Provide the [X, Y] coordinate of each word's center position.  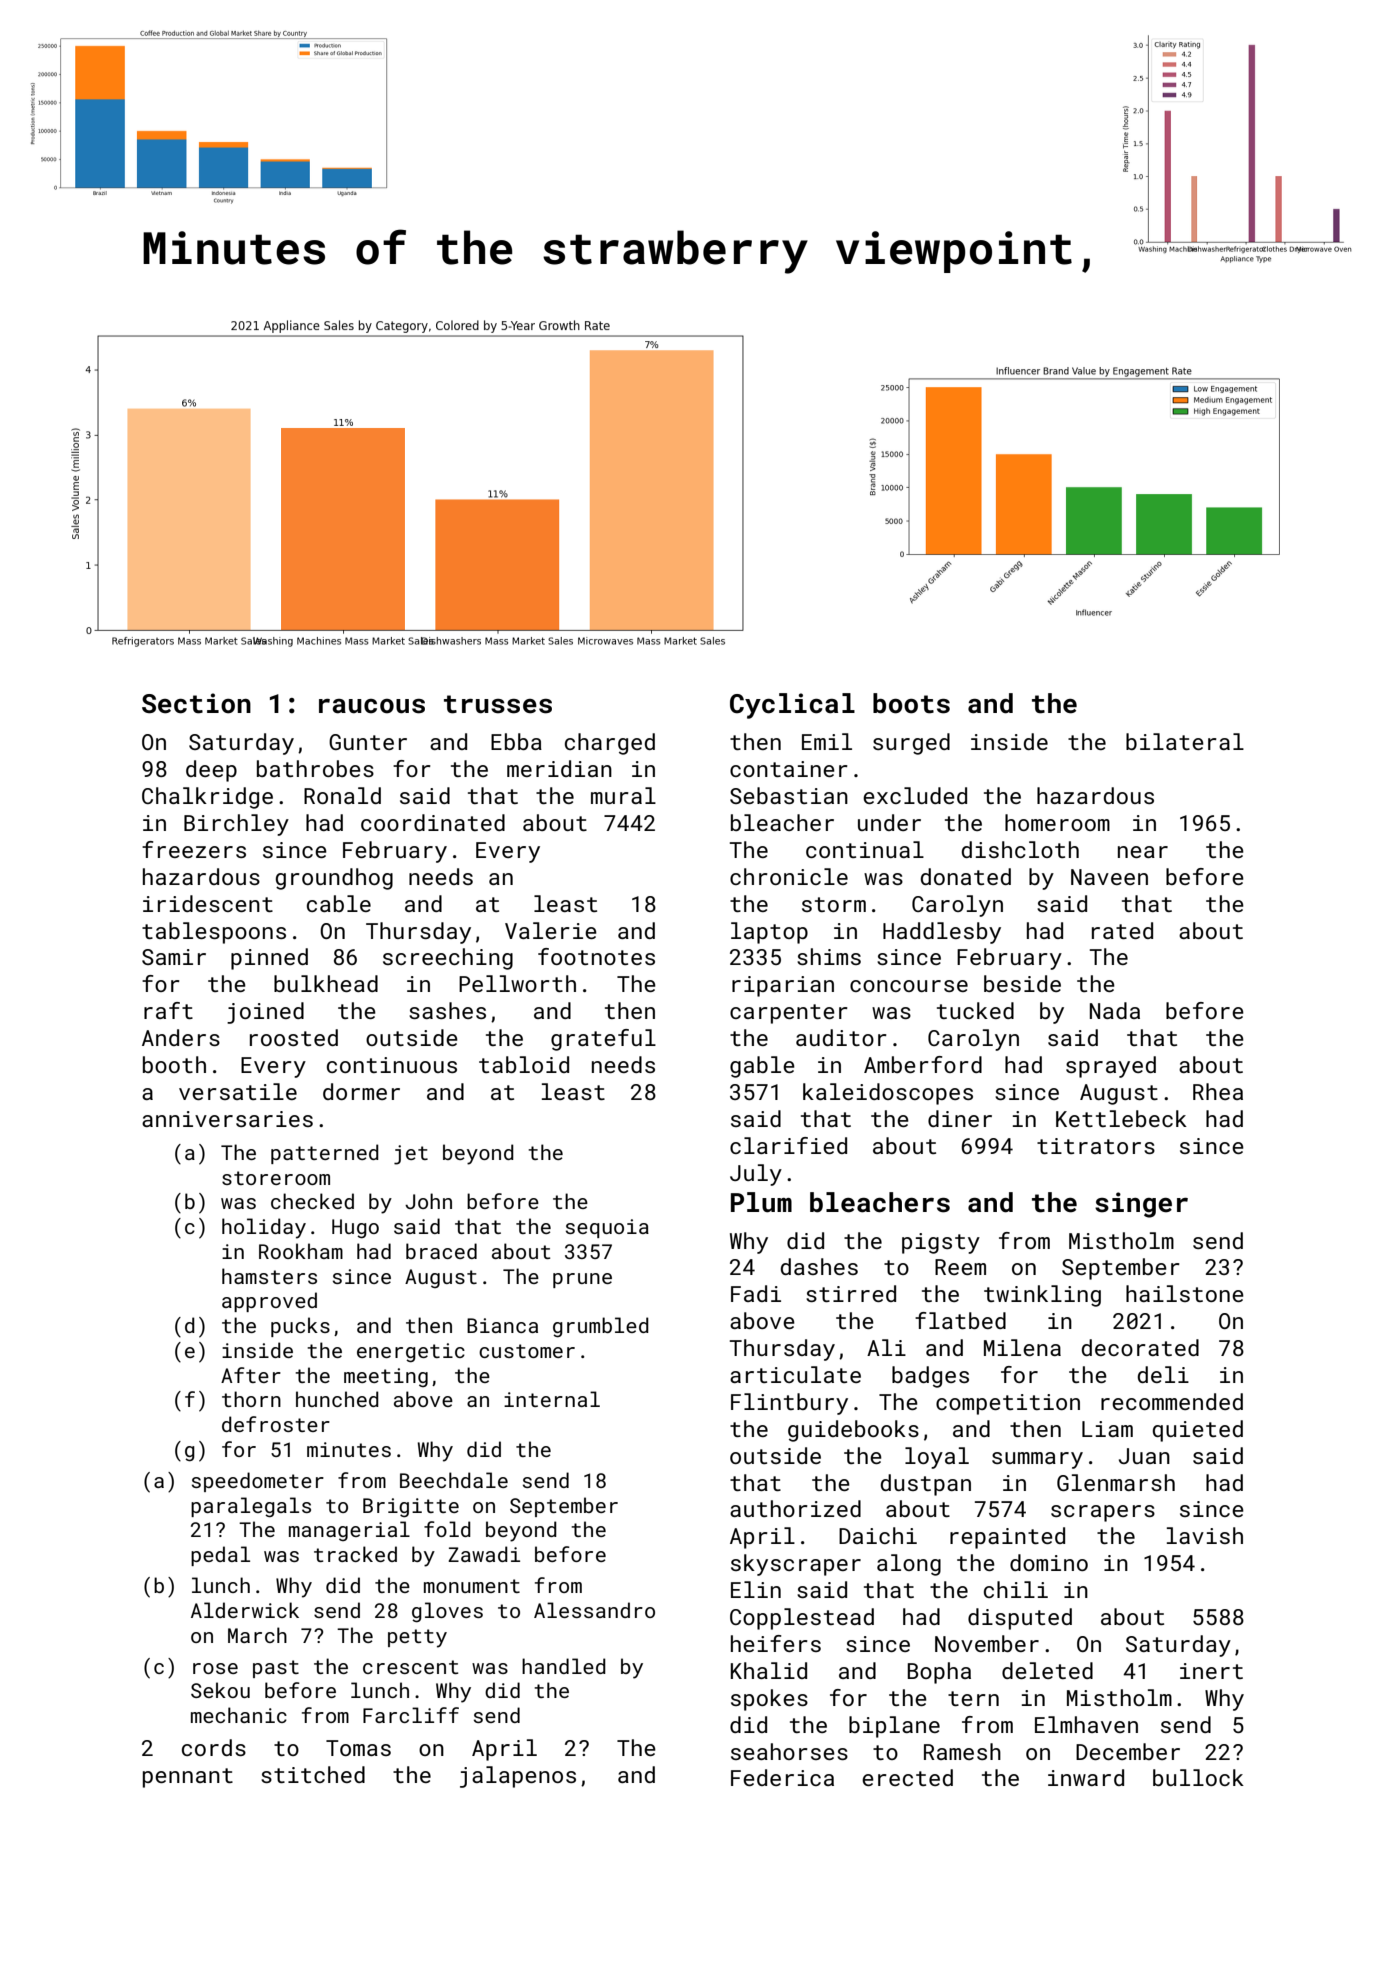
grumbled [601, 1327]
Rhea [1218, 1091]
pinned [269, 959]
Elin [756, 1589]
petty [417, 1638]
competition [1008, 1404]
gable [762, 1067]
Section [196, 703]
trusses [498, 704]
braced [441, 1251]
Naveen [1109, 877]
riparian [783, 986]
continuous [392, 1065]
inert [1211, 1671]
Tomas [358, 1748]
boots [911, 703]
